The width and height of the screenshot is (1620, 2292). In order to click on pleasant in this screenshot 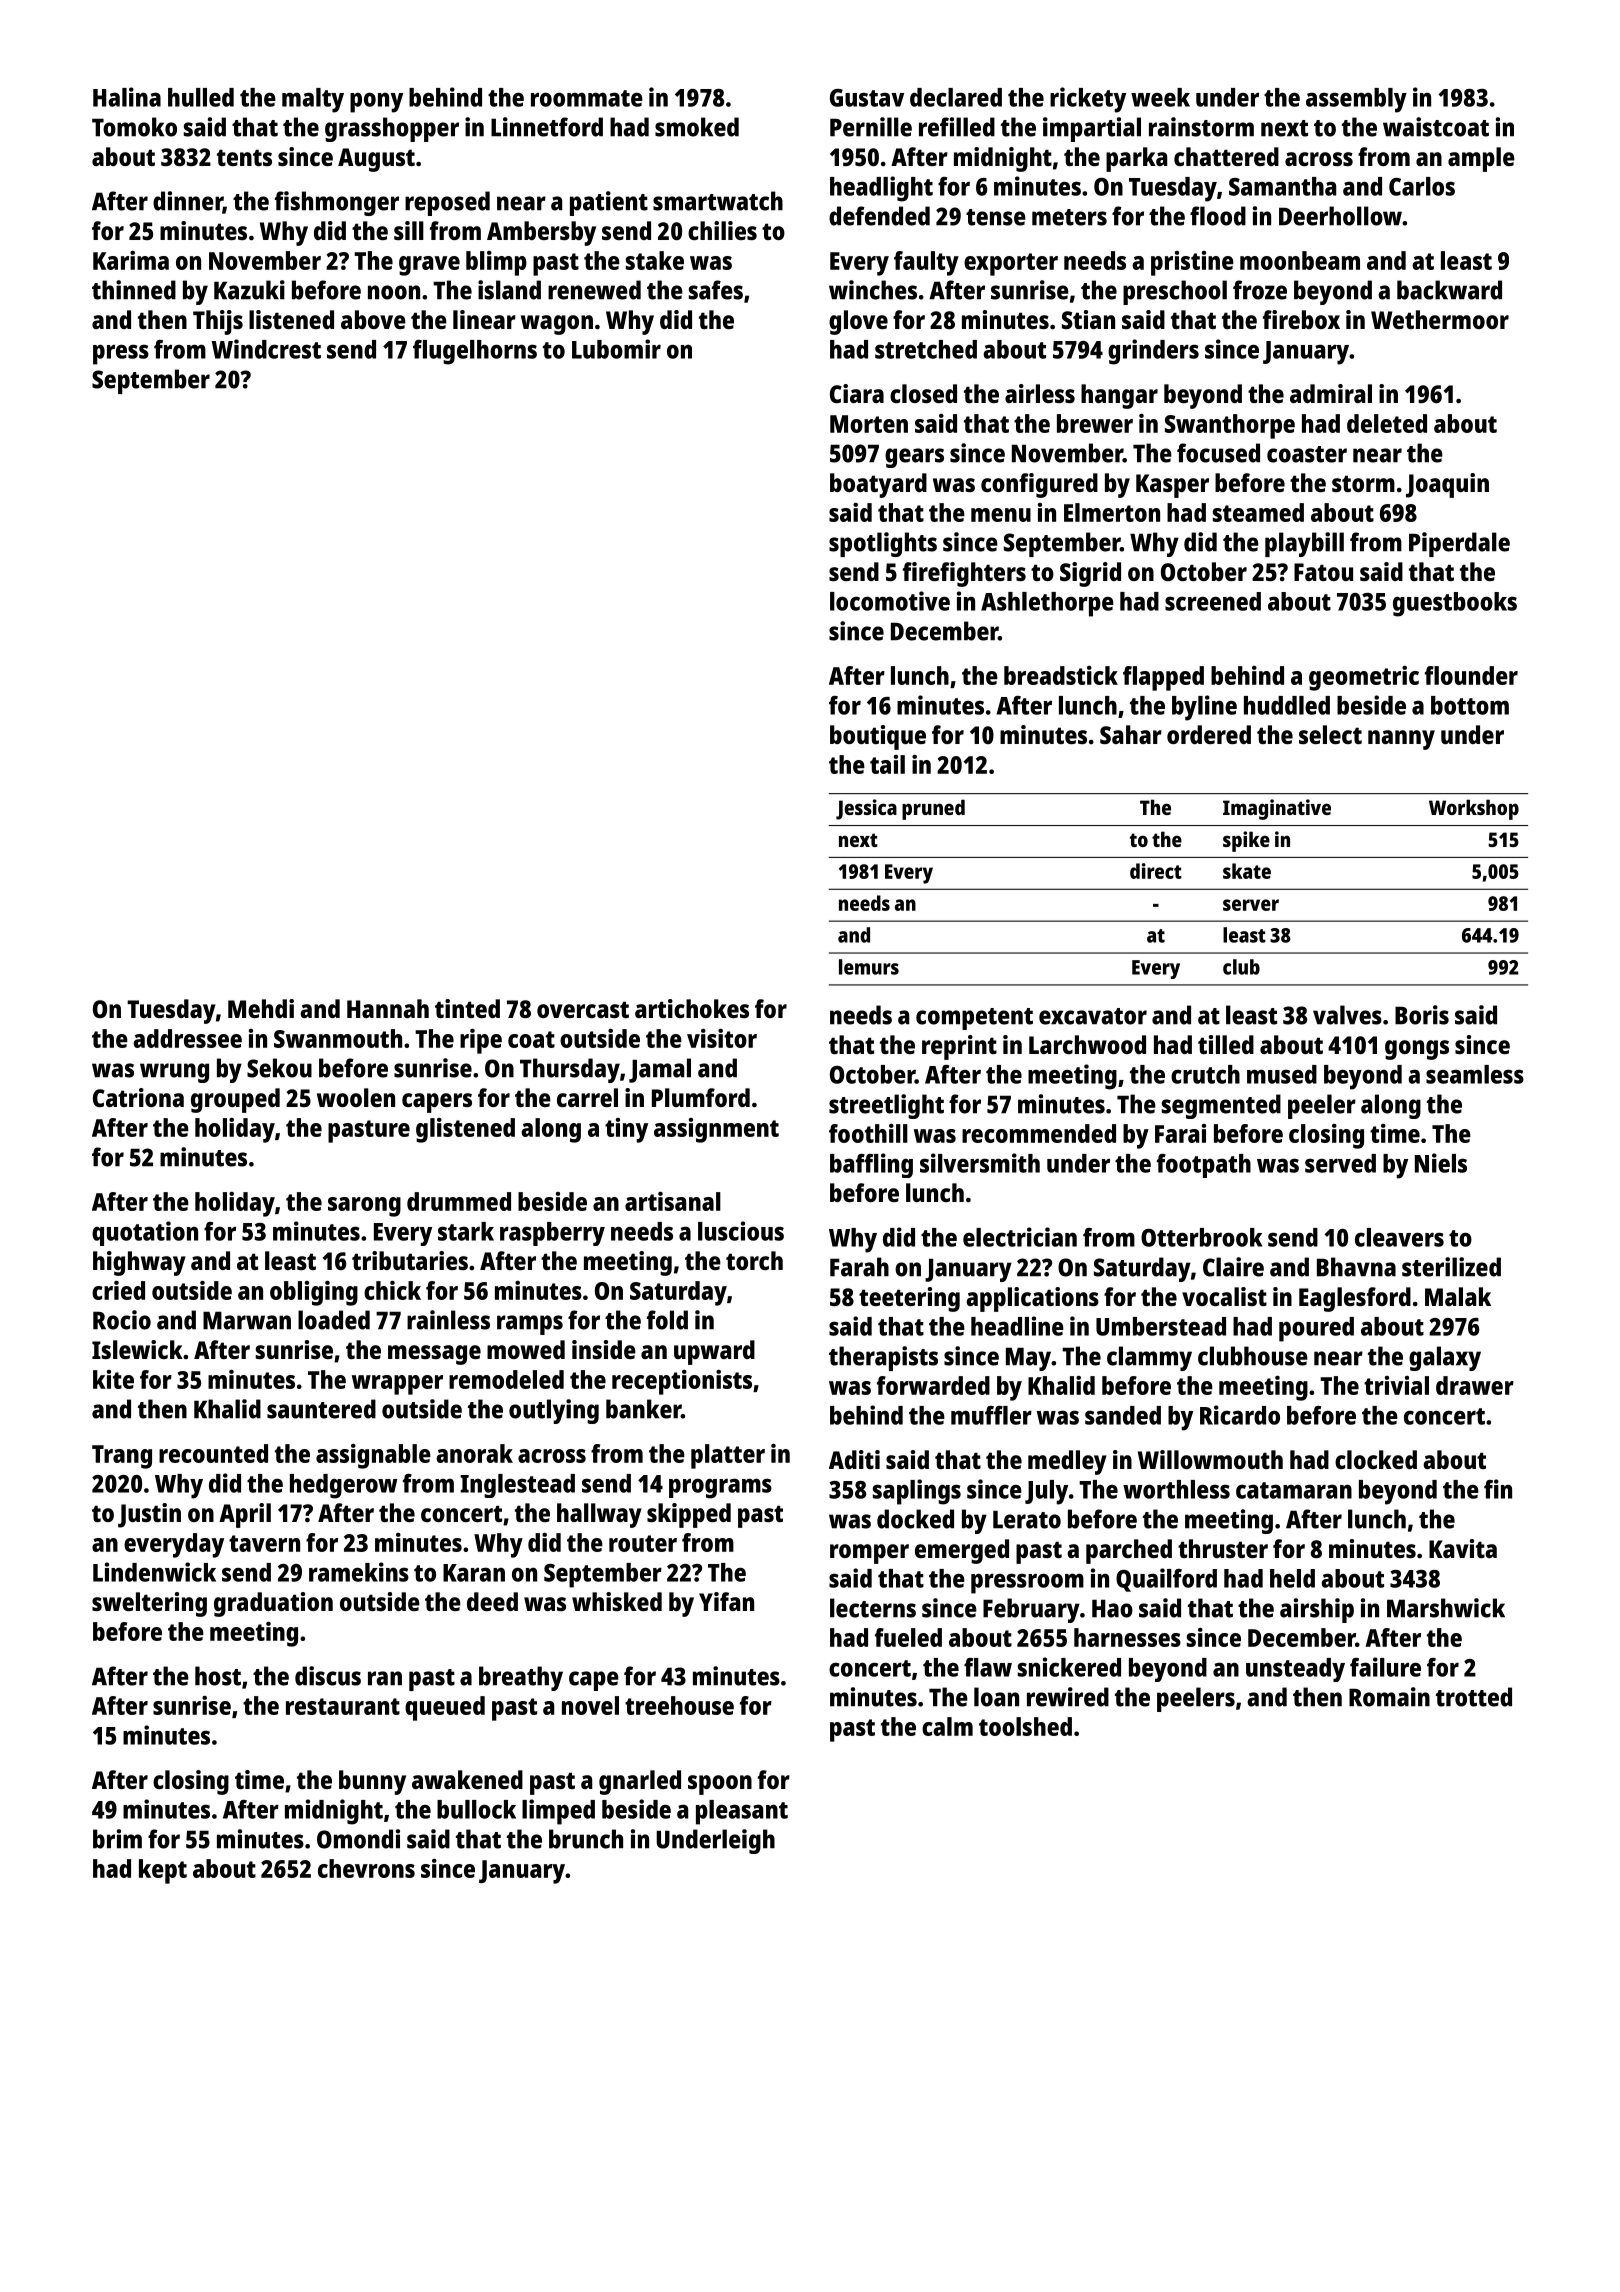, I will do `click(742, 1812)`.
